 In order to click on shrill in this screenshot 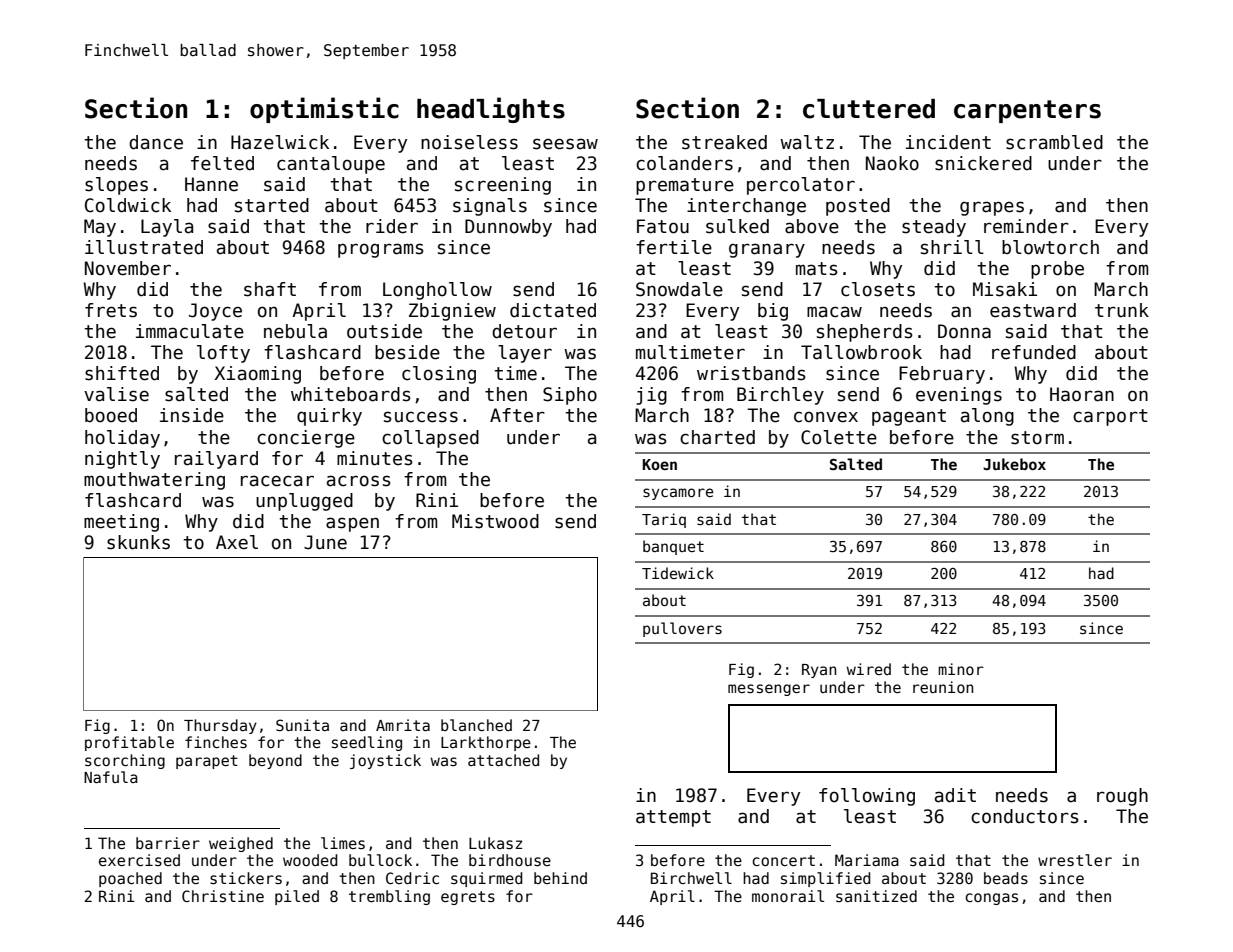, I will do `click(952, 247)`.
